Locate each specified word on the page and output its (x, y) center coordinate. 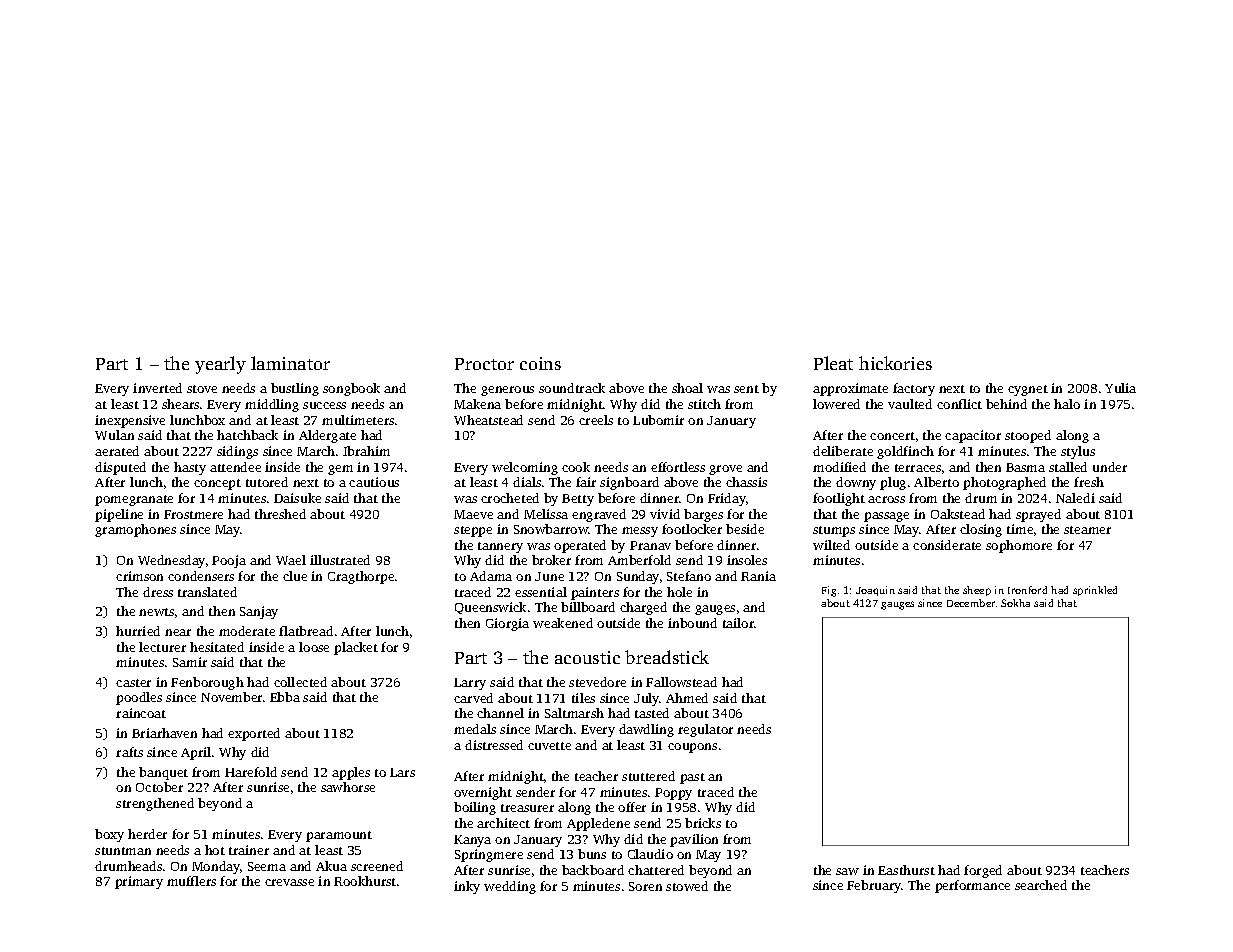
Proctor (484, 364)
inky (467, 887)
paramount (339, 836)
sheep (977, 591)
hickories (895, 363)
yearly (220, 365)
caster (133, 683)
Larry (470, 684)
